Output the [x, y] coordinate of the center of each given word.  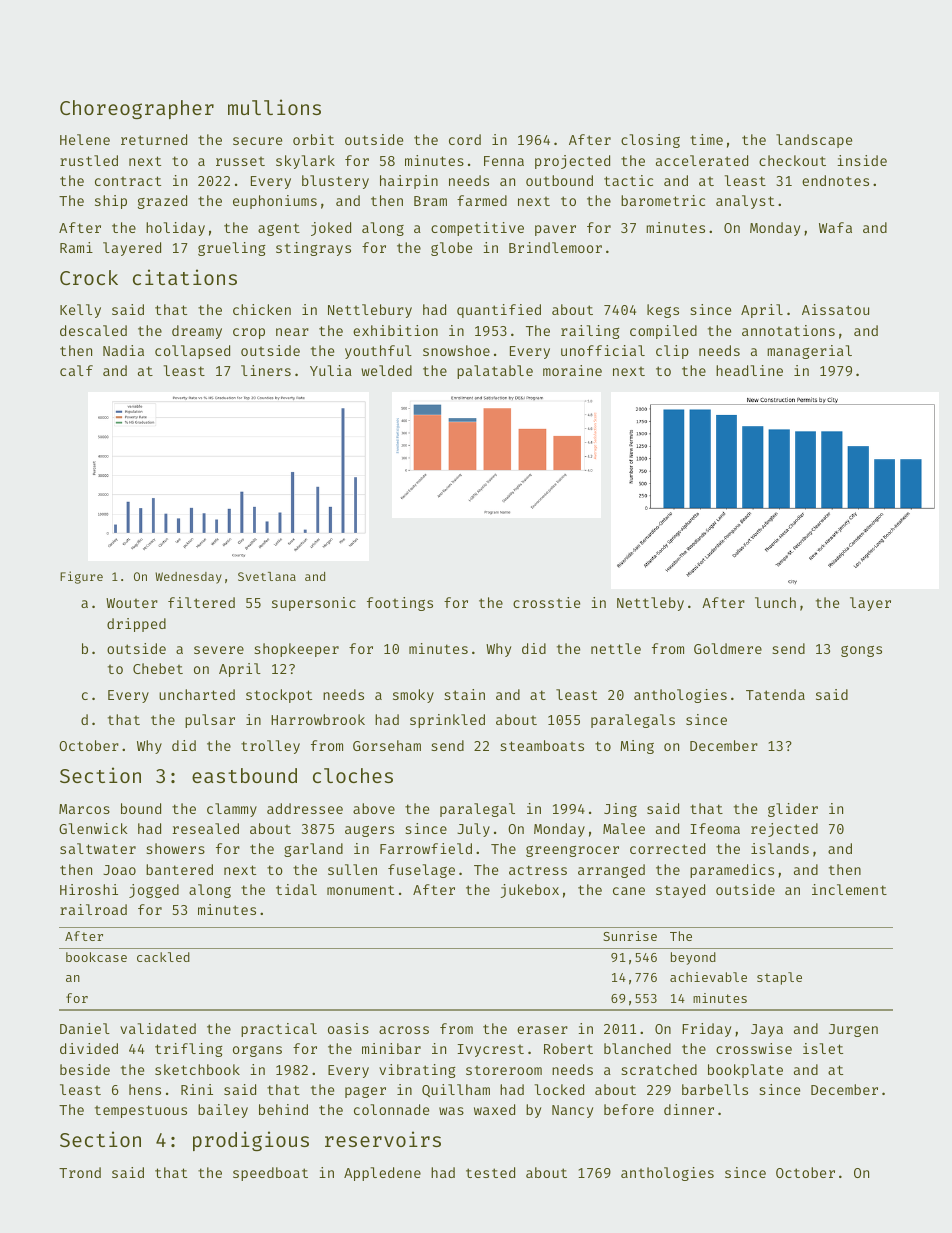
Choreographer [137, 109]
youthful [378, 352]
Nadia [123, 350]
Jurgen [853, 1030]
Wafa [835, 227]
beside [85, 1069]
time [706, 139]
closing [650, 141]
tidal [296, 889]
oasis [348, 1028]
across [404, 1030]
